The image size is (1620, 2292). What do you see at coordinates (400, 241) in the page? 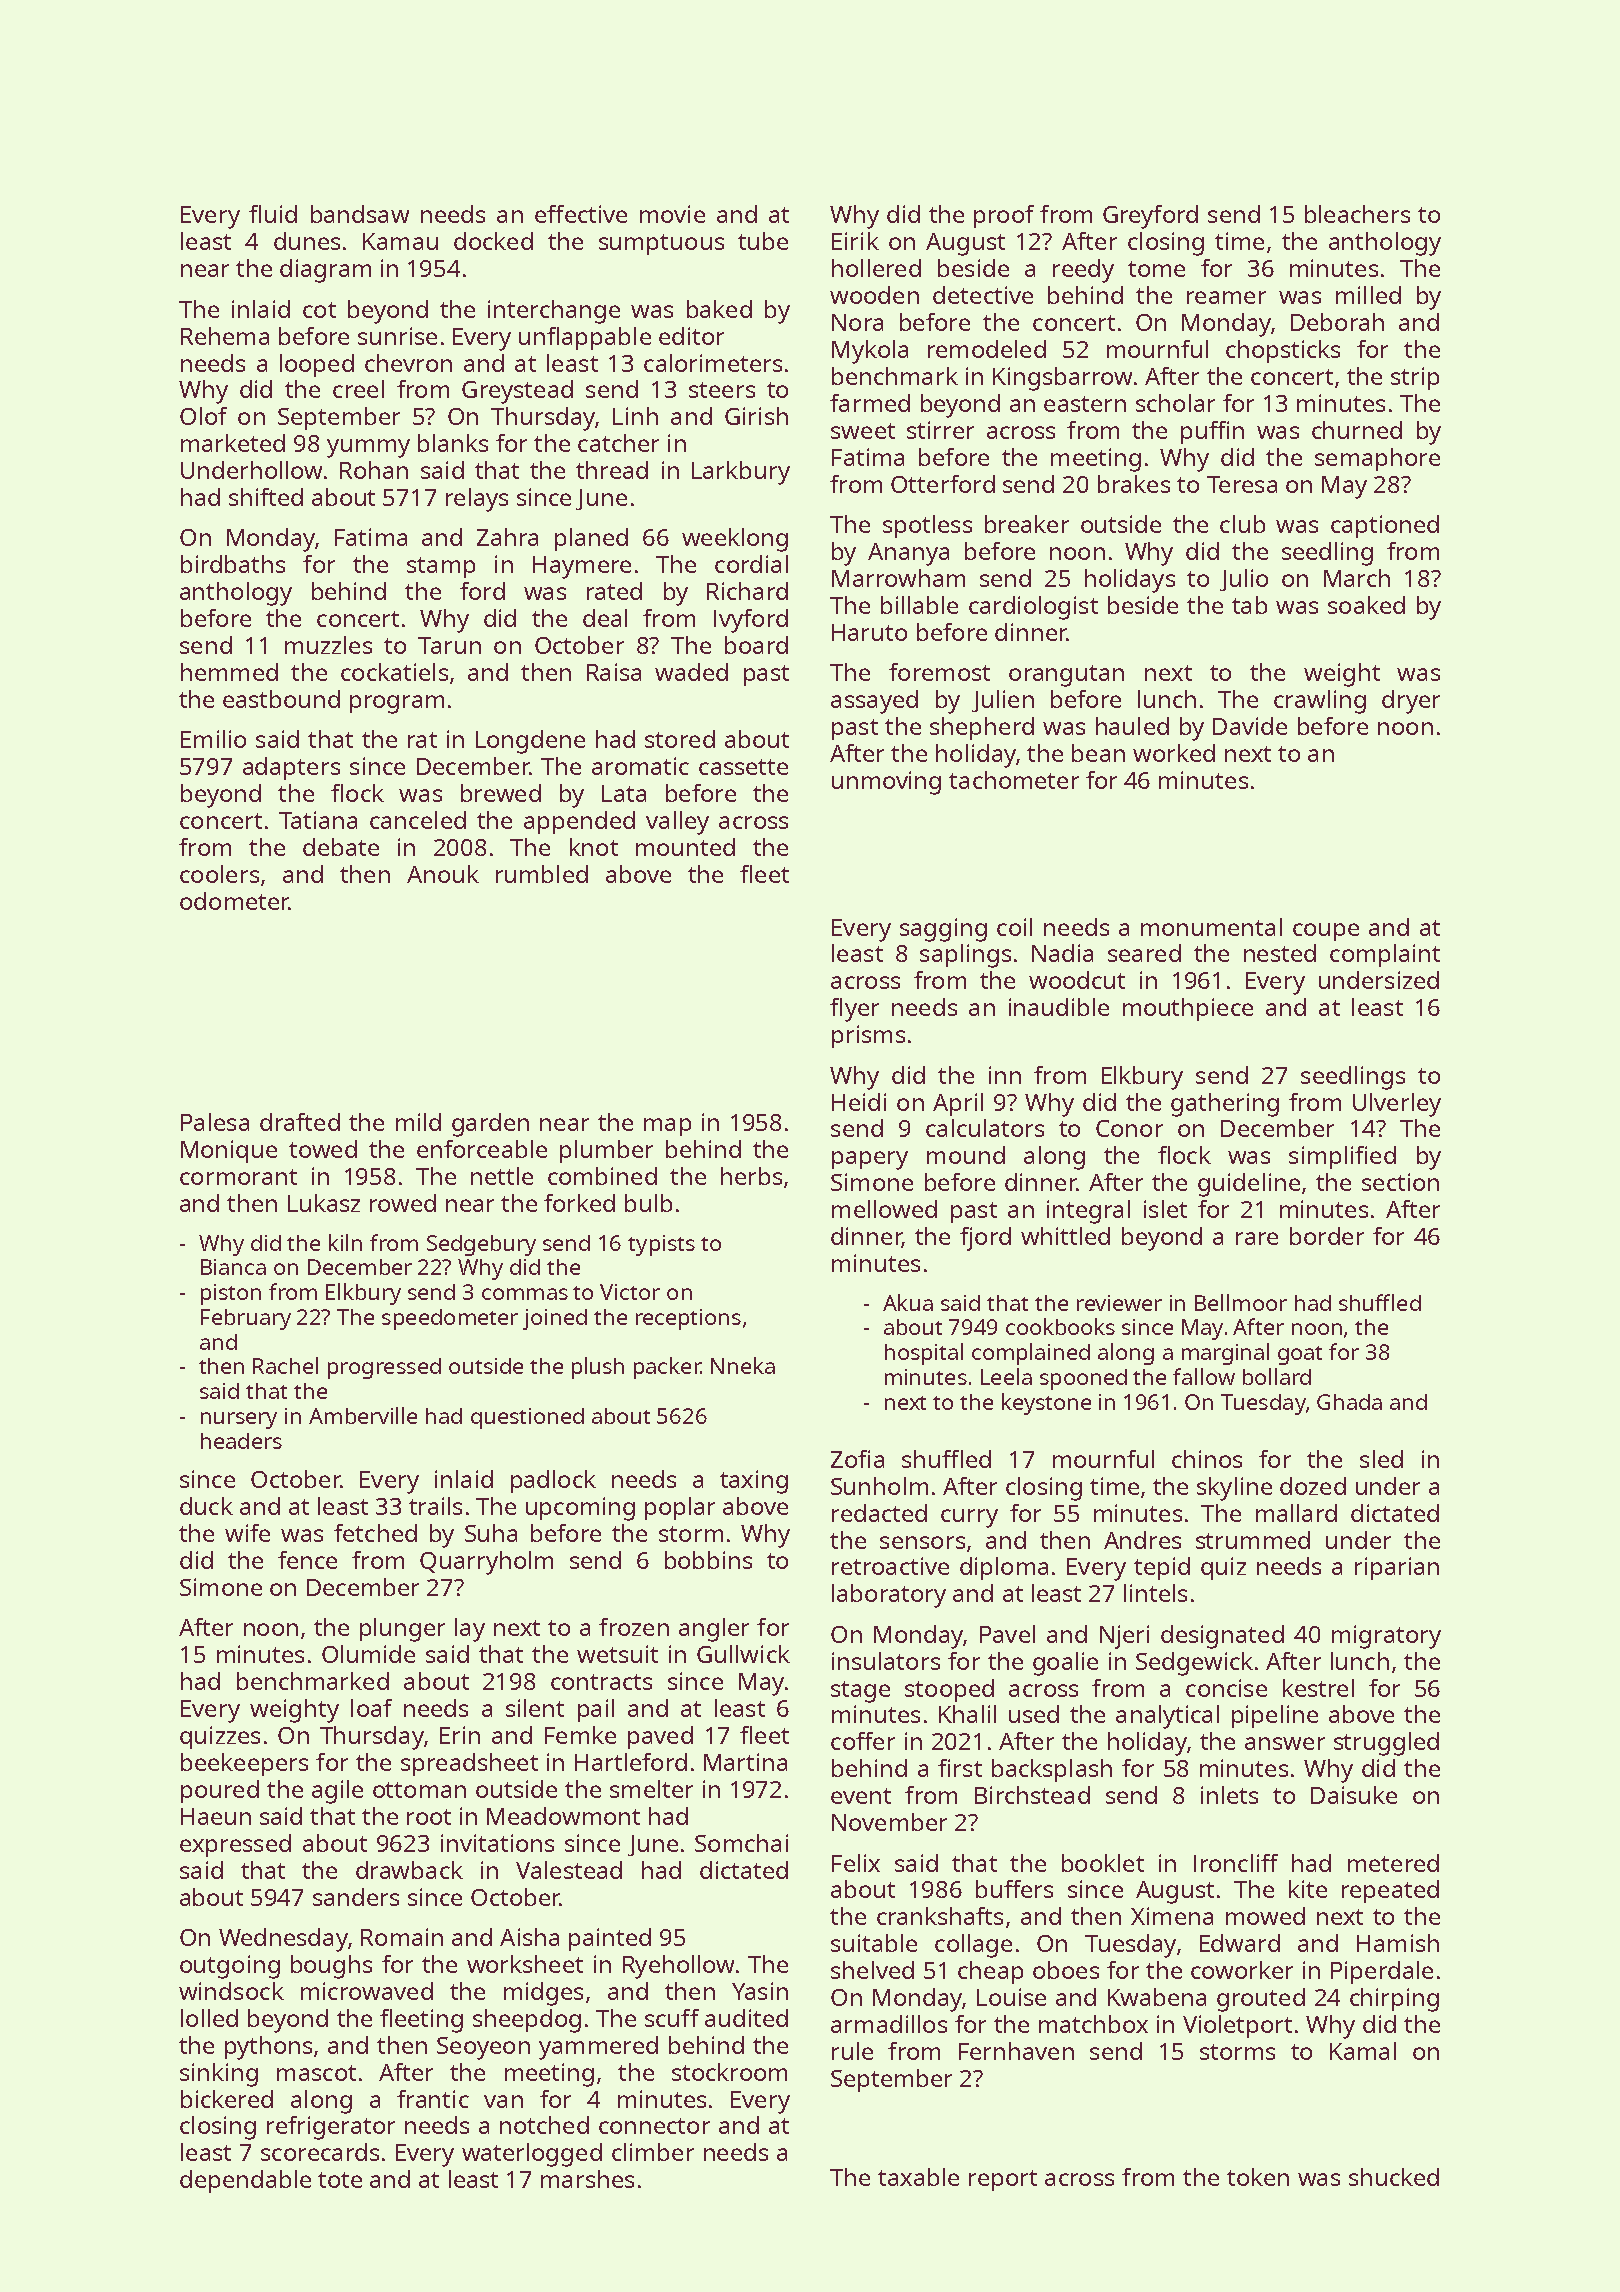
I see `Kamau` at bounding box center [400, 241].
